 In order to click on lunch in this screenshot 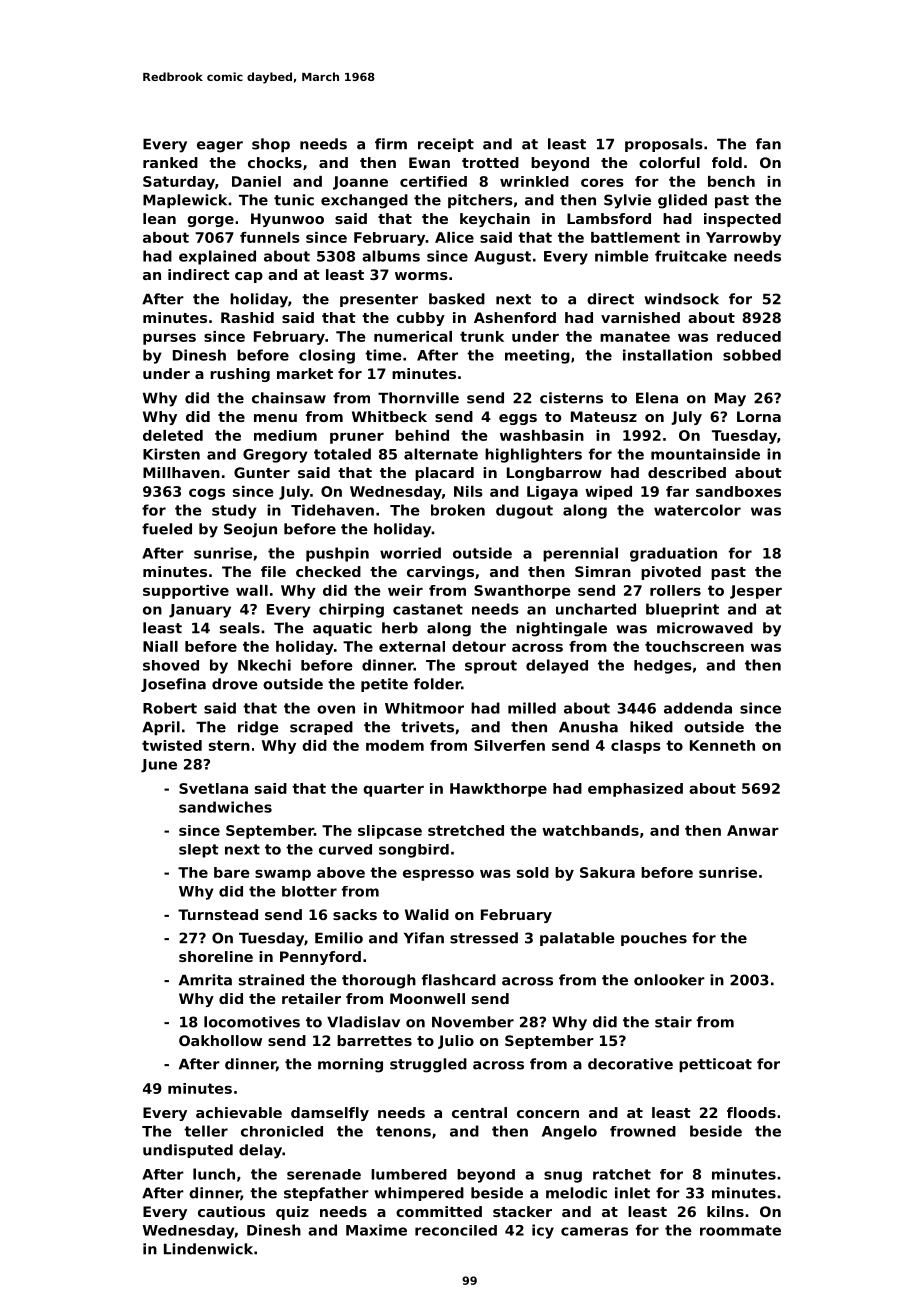, I will do `click(214, 1174)`.
